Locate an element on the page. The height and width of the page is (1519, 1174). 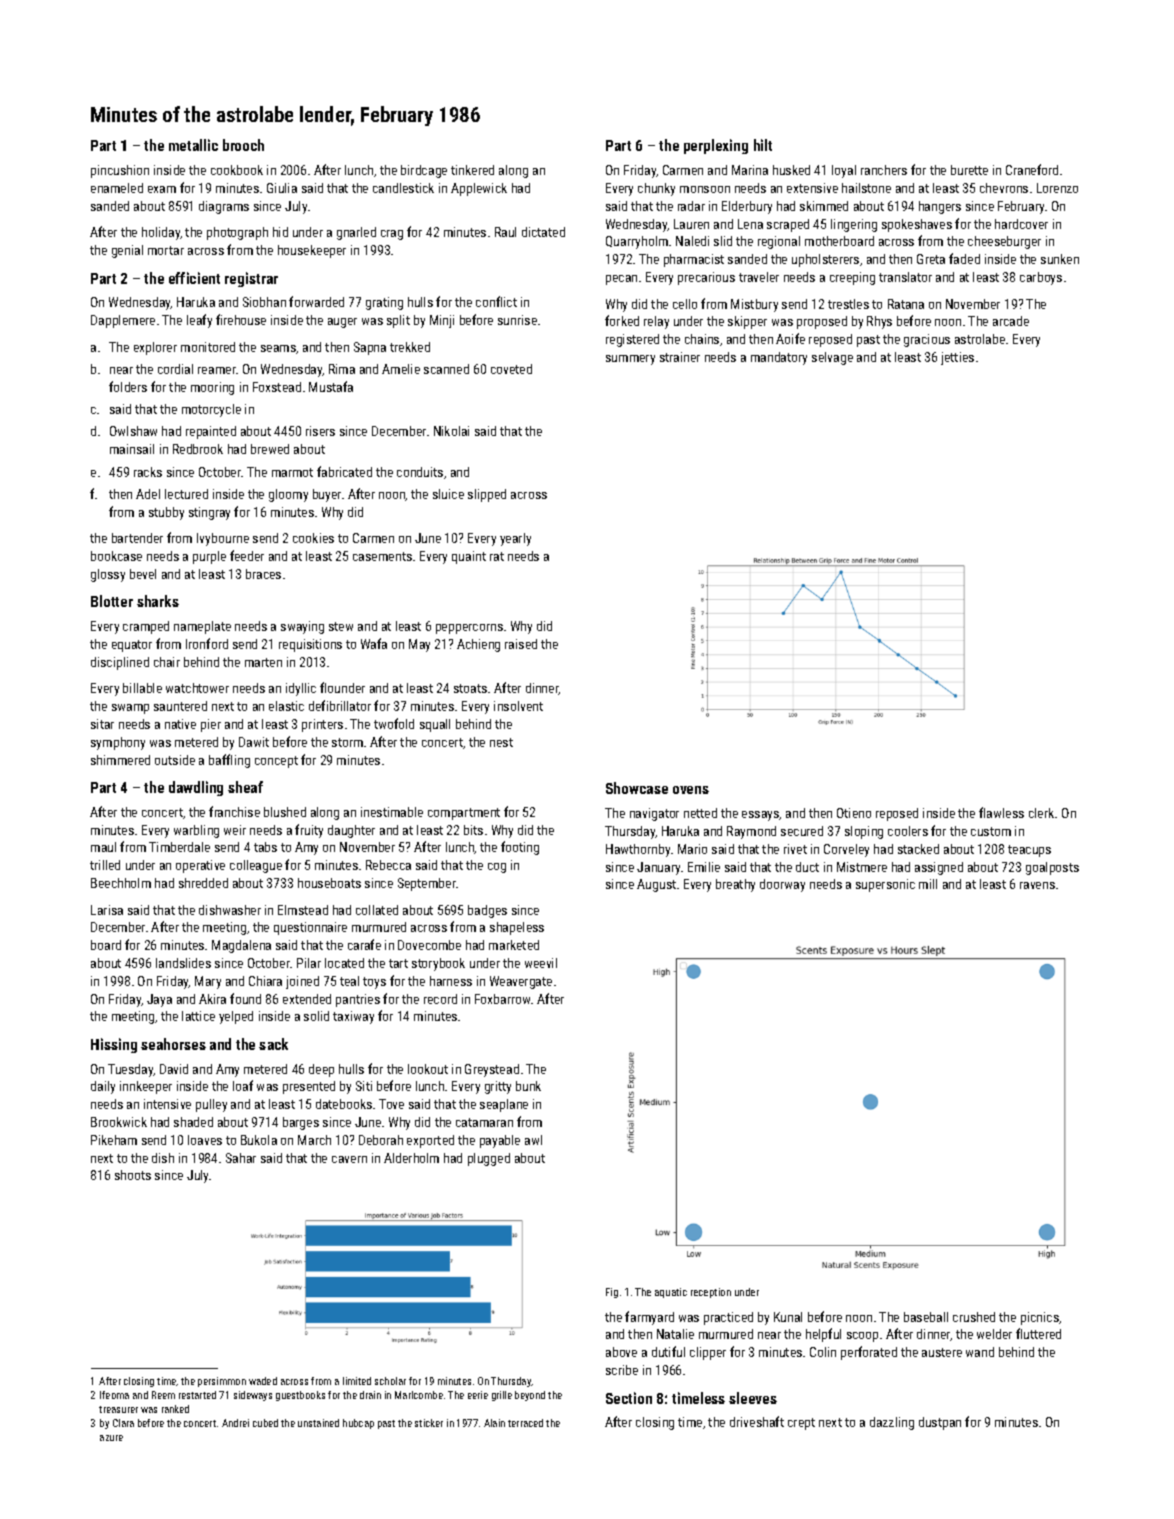
jetties is located at coordinates (957, 358).
